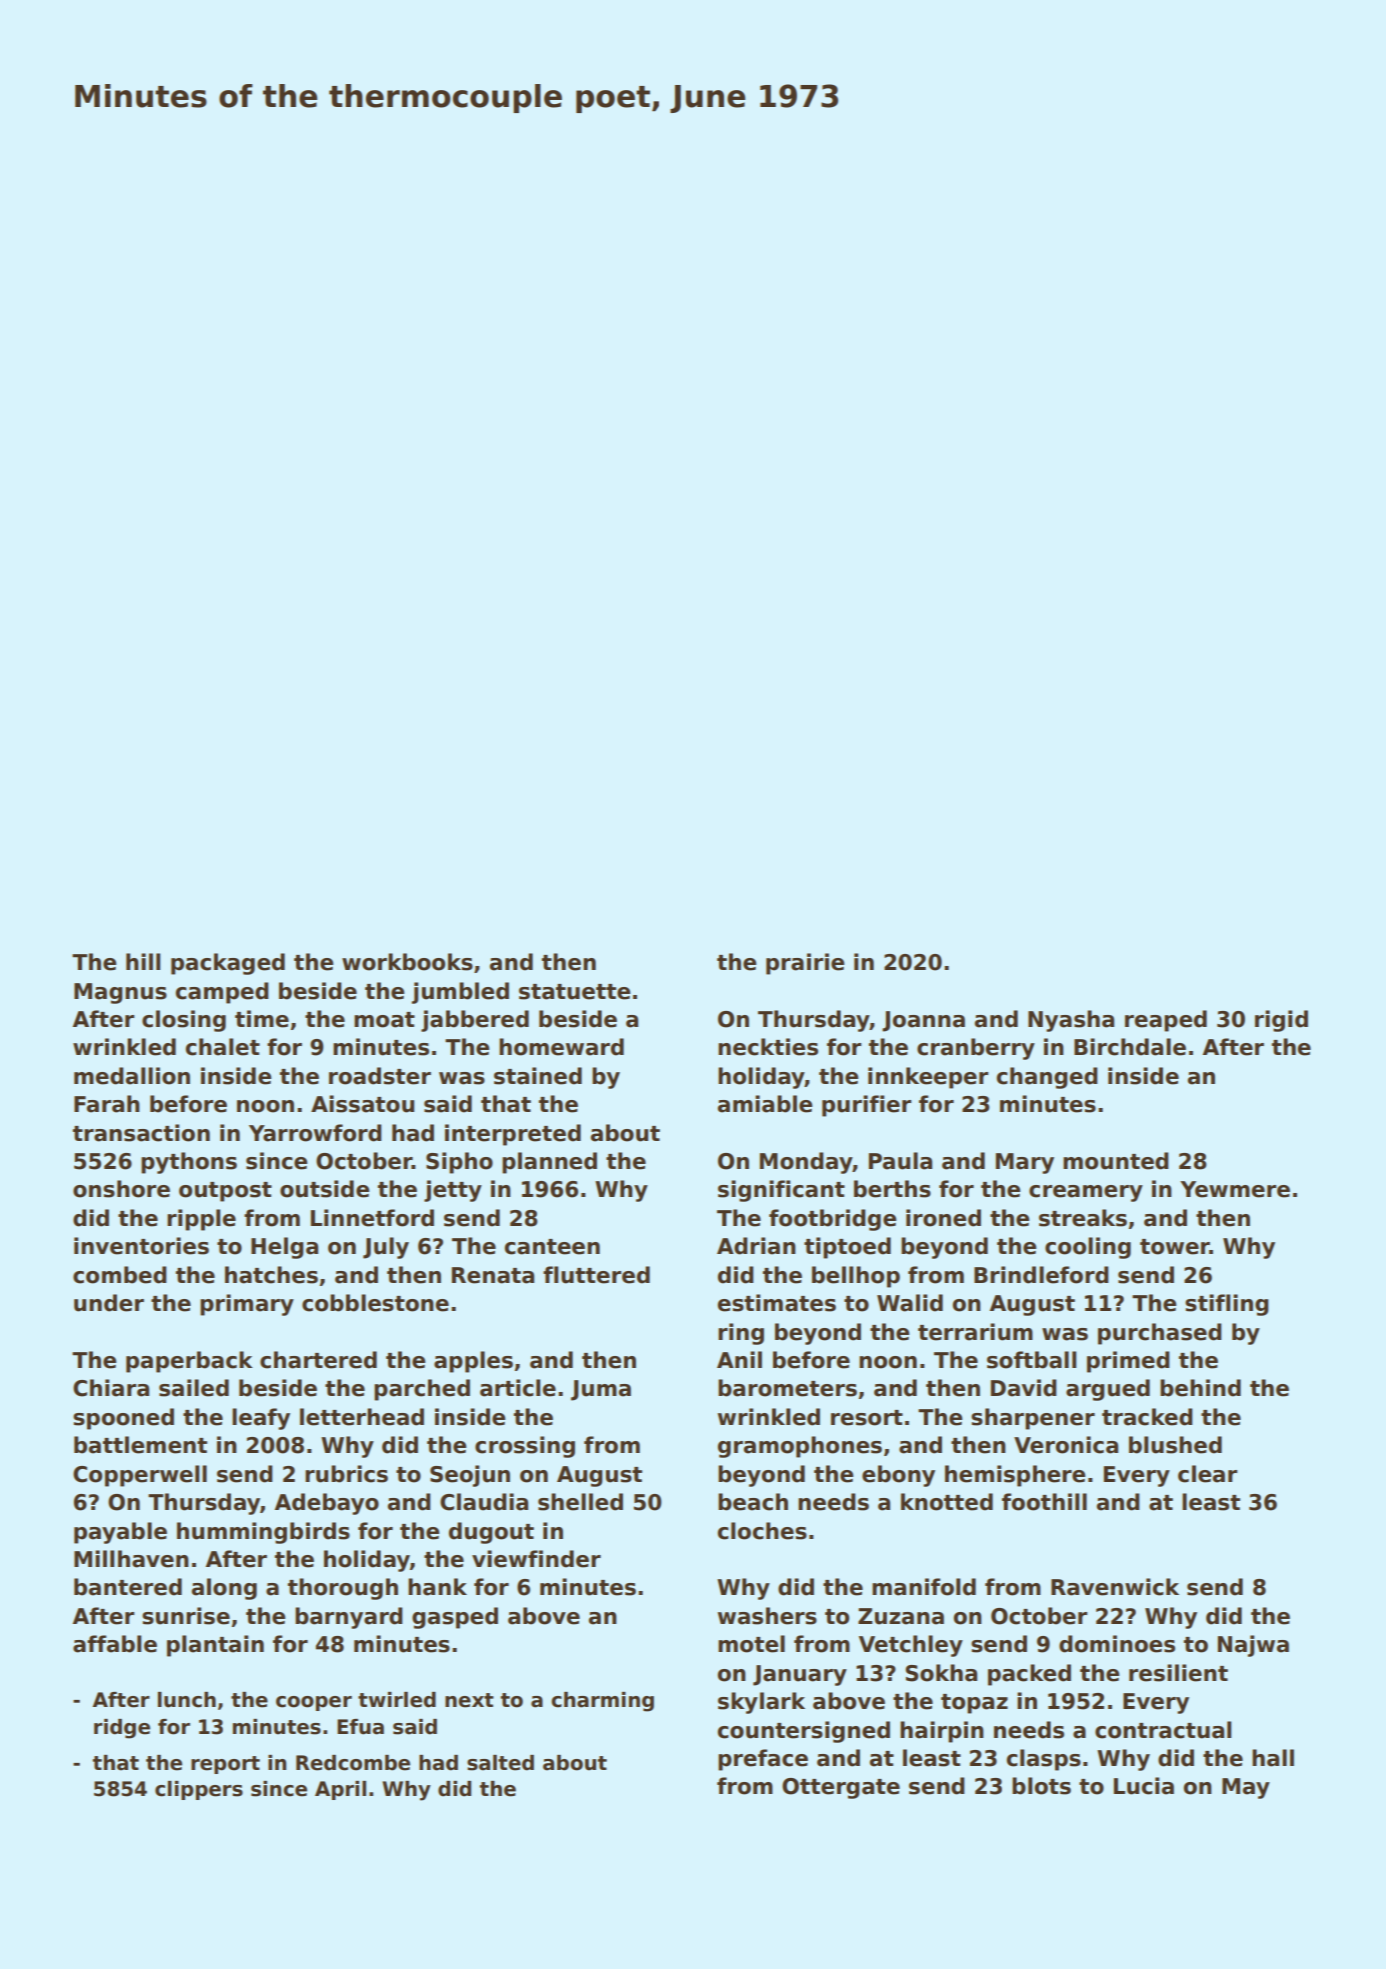 The image size is (1386, 1969). Describe the element at coordinates (898, 1476) in the document. I see `ebony` at that location.
